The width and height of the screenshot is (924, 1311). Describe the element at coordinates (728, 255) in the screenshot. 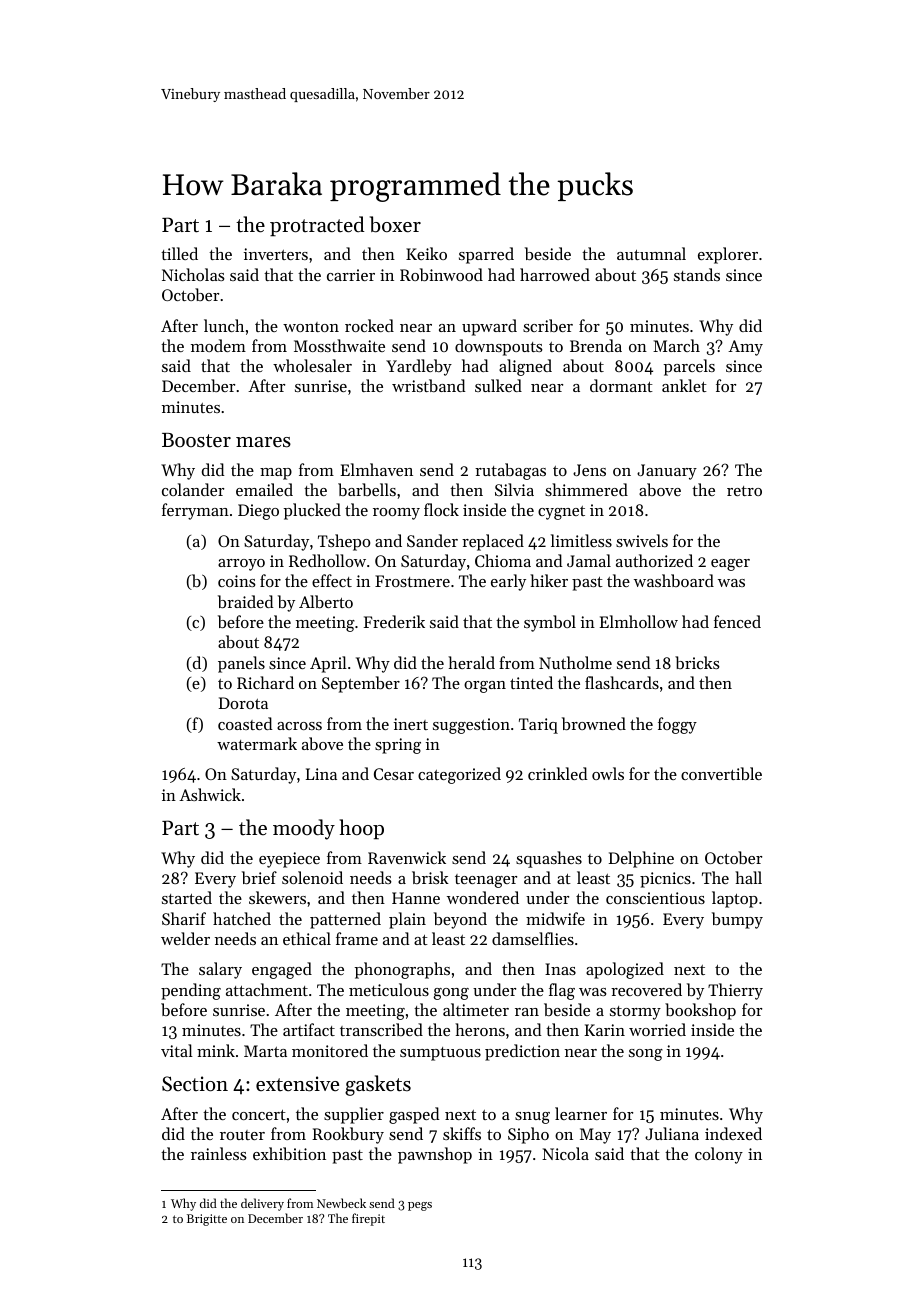

I see `explorer` at that location.
